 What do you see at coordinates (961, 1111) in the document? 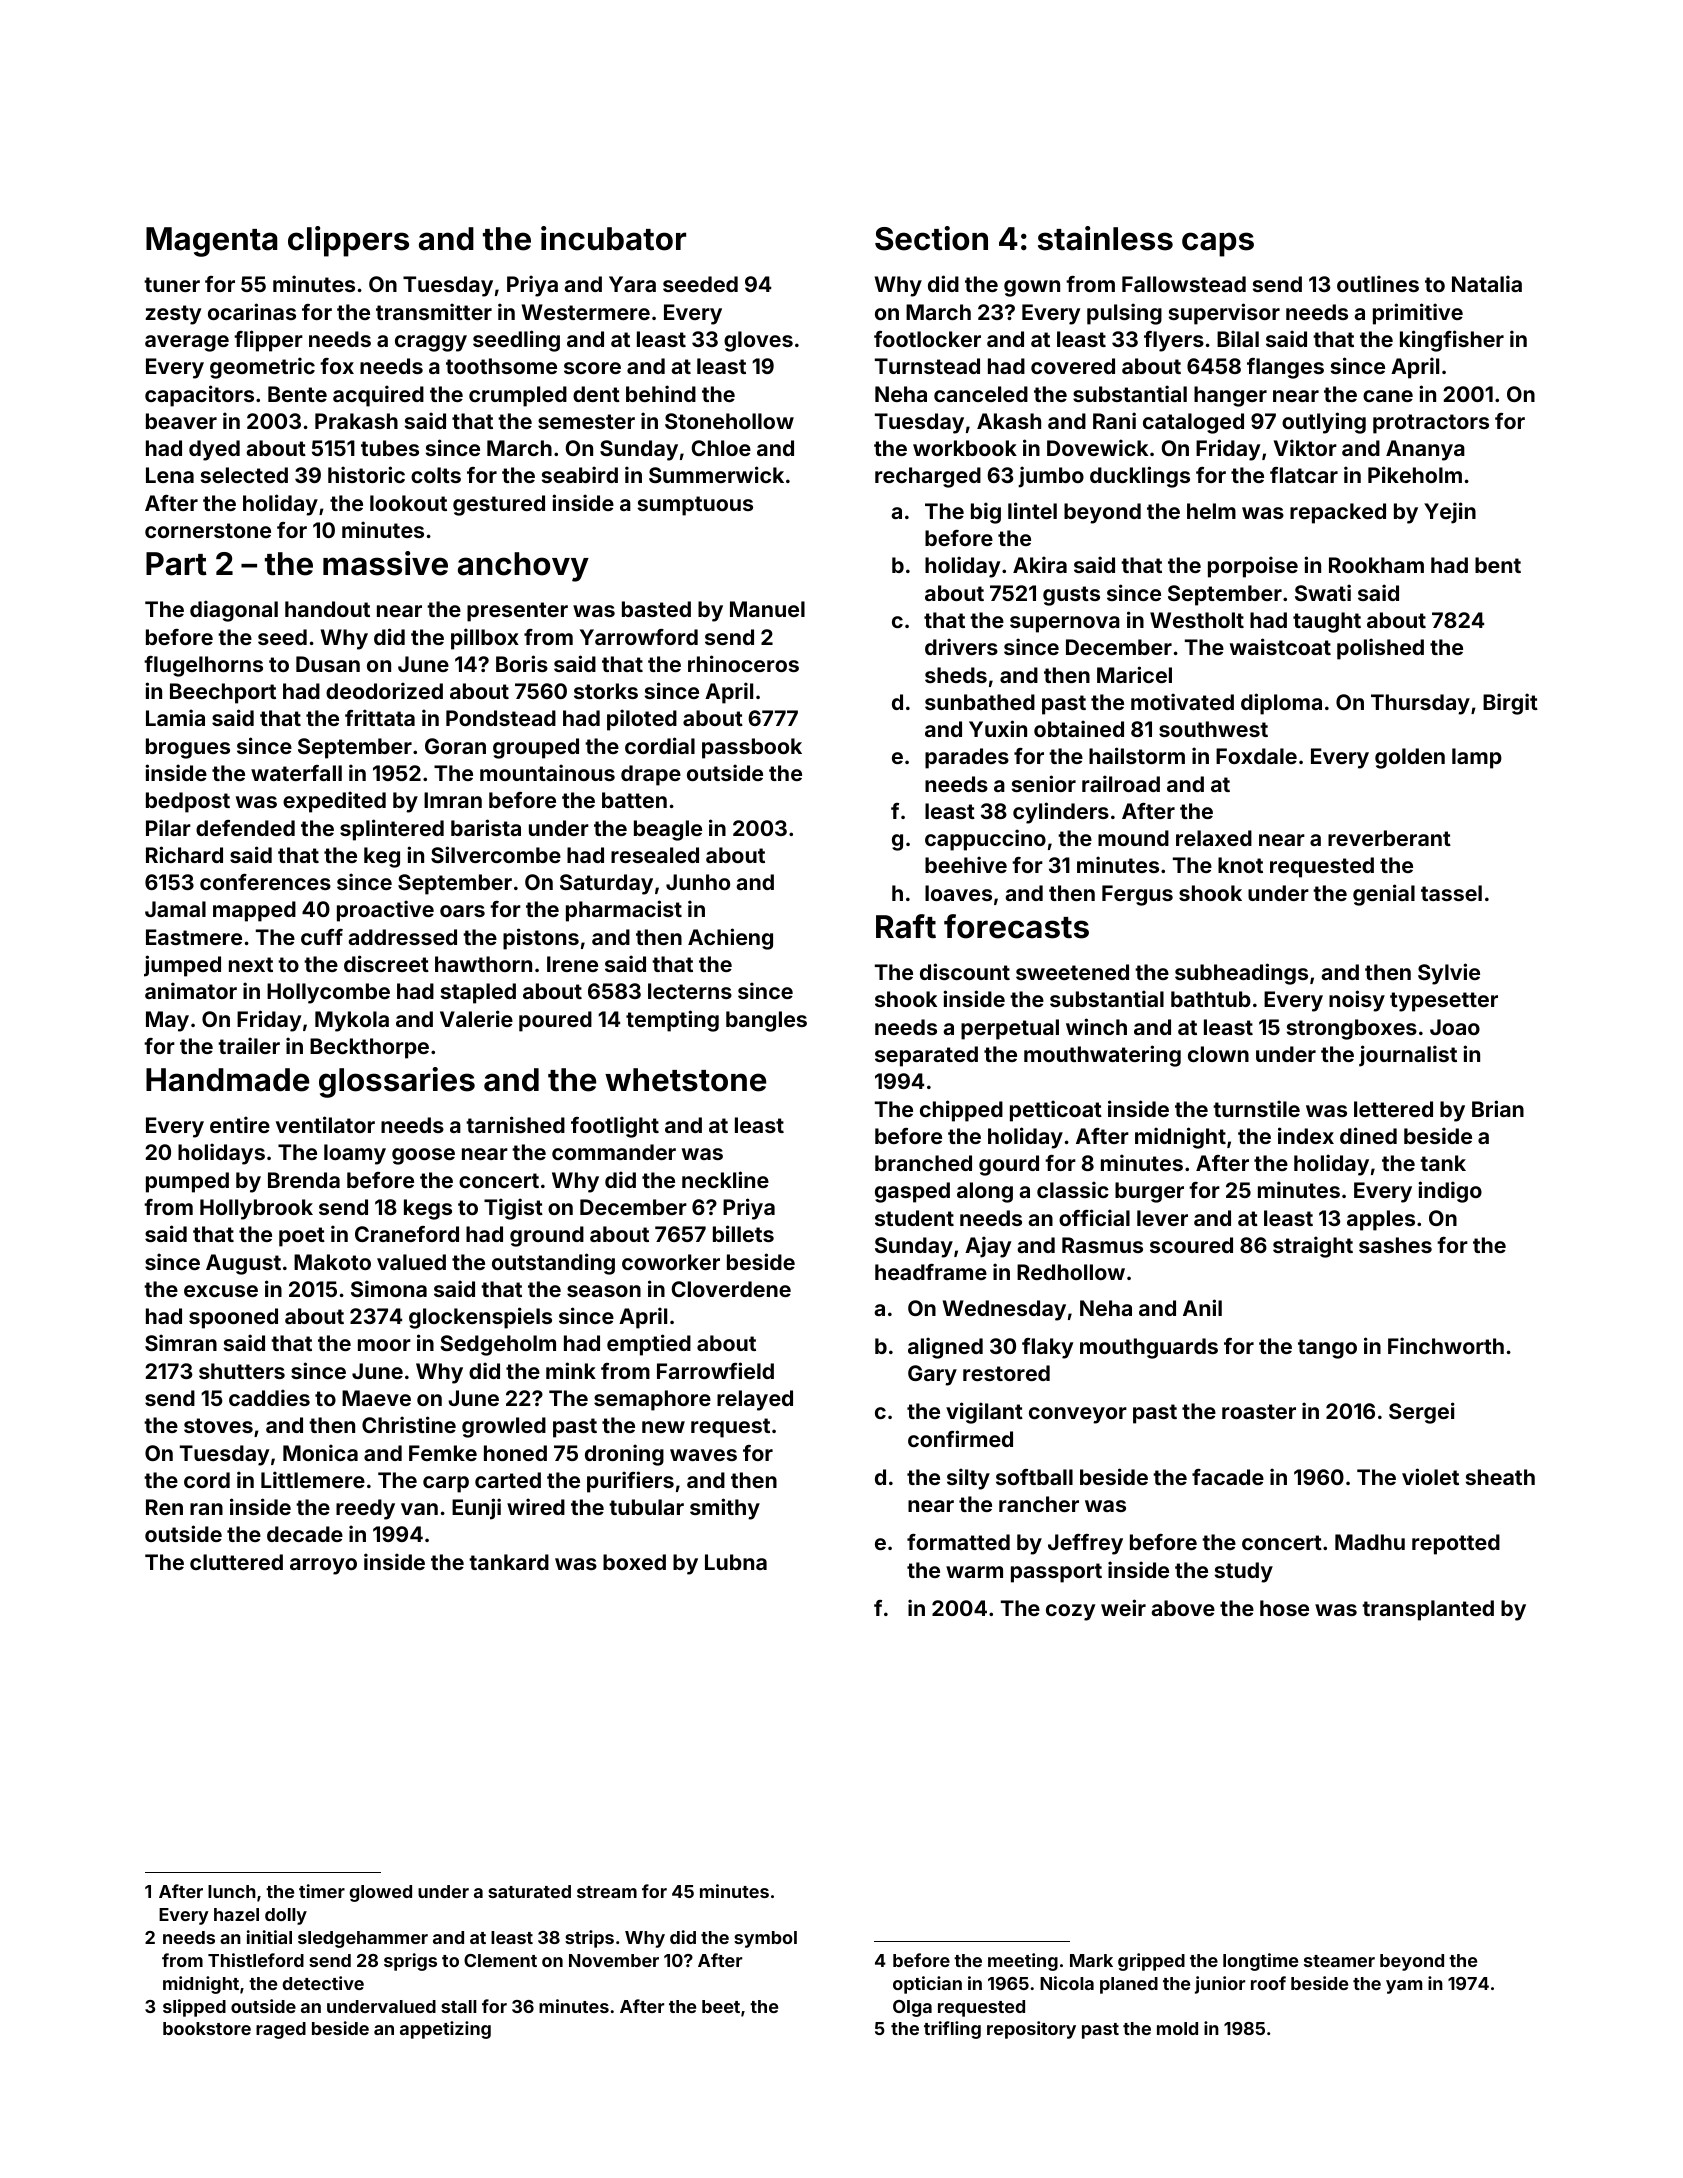
I see `chipped` at bounding box center [961, 1111].
